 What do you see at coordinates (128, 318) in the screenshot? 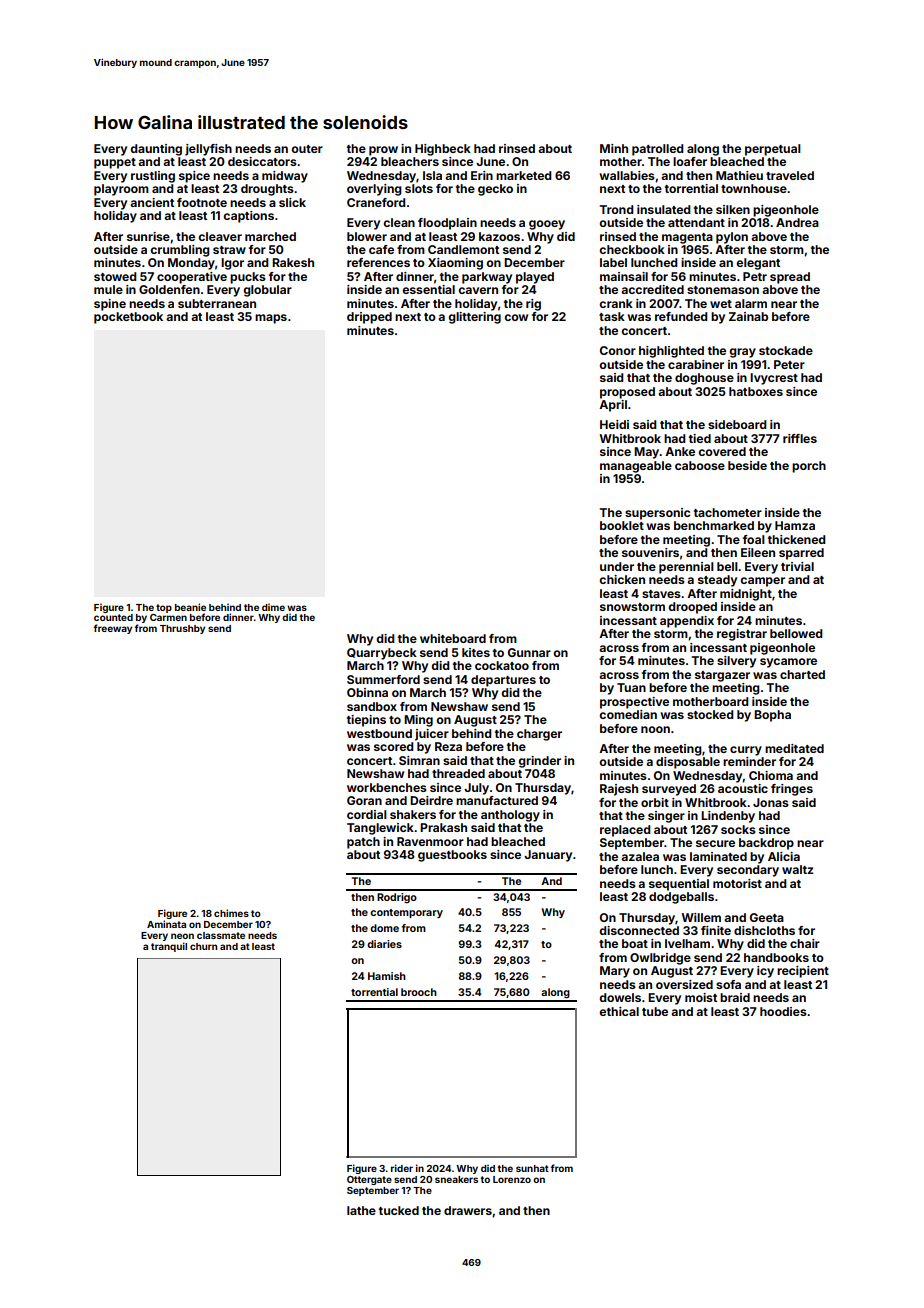
I see `pocketbook` at bounding box center [128, 318].
